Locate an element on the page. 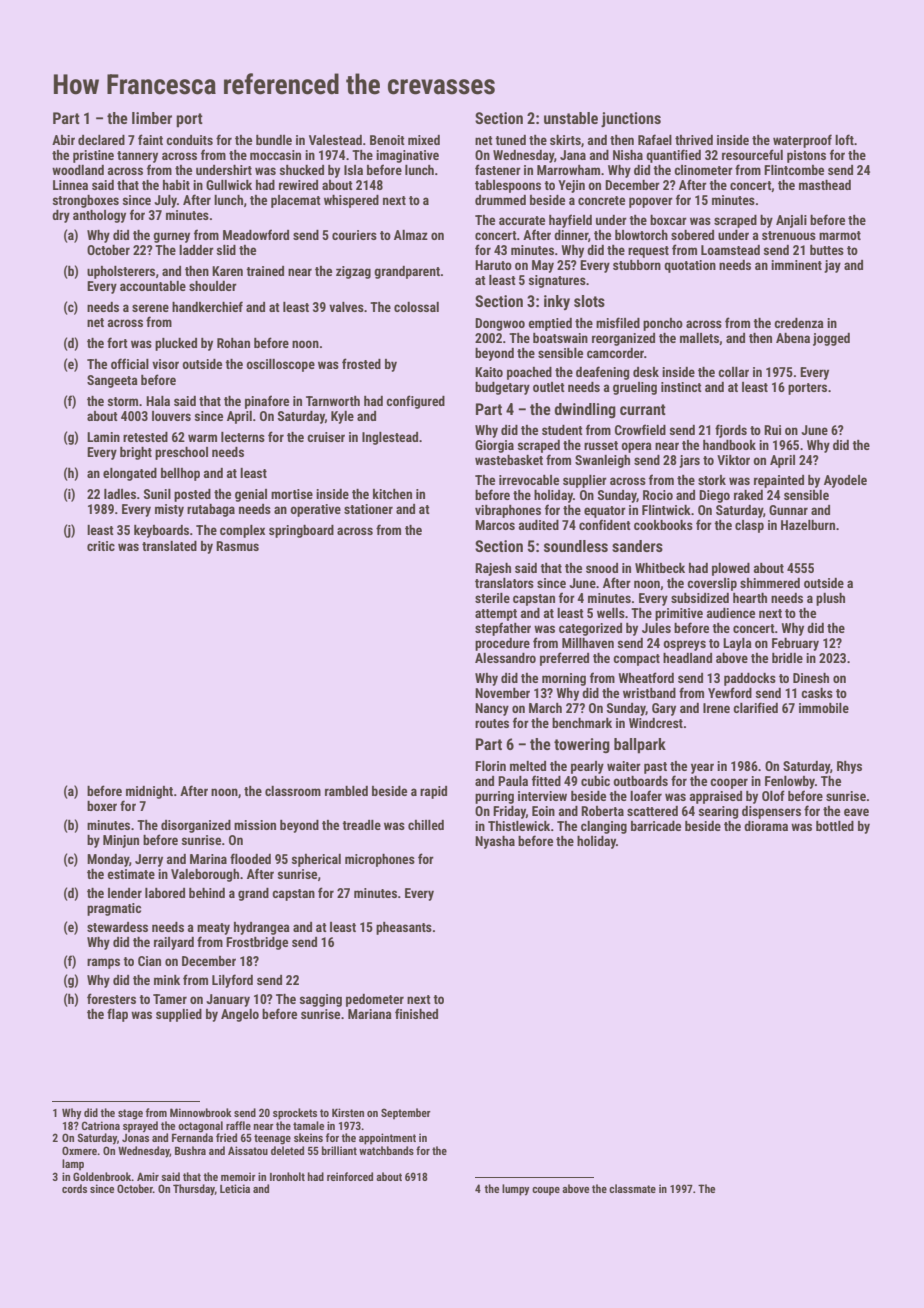 The height and width of the page is (1308, 924). morning is located at coordinates (564, 679).
